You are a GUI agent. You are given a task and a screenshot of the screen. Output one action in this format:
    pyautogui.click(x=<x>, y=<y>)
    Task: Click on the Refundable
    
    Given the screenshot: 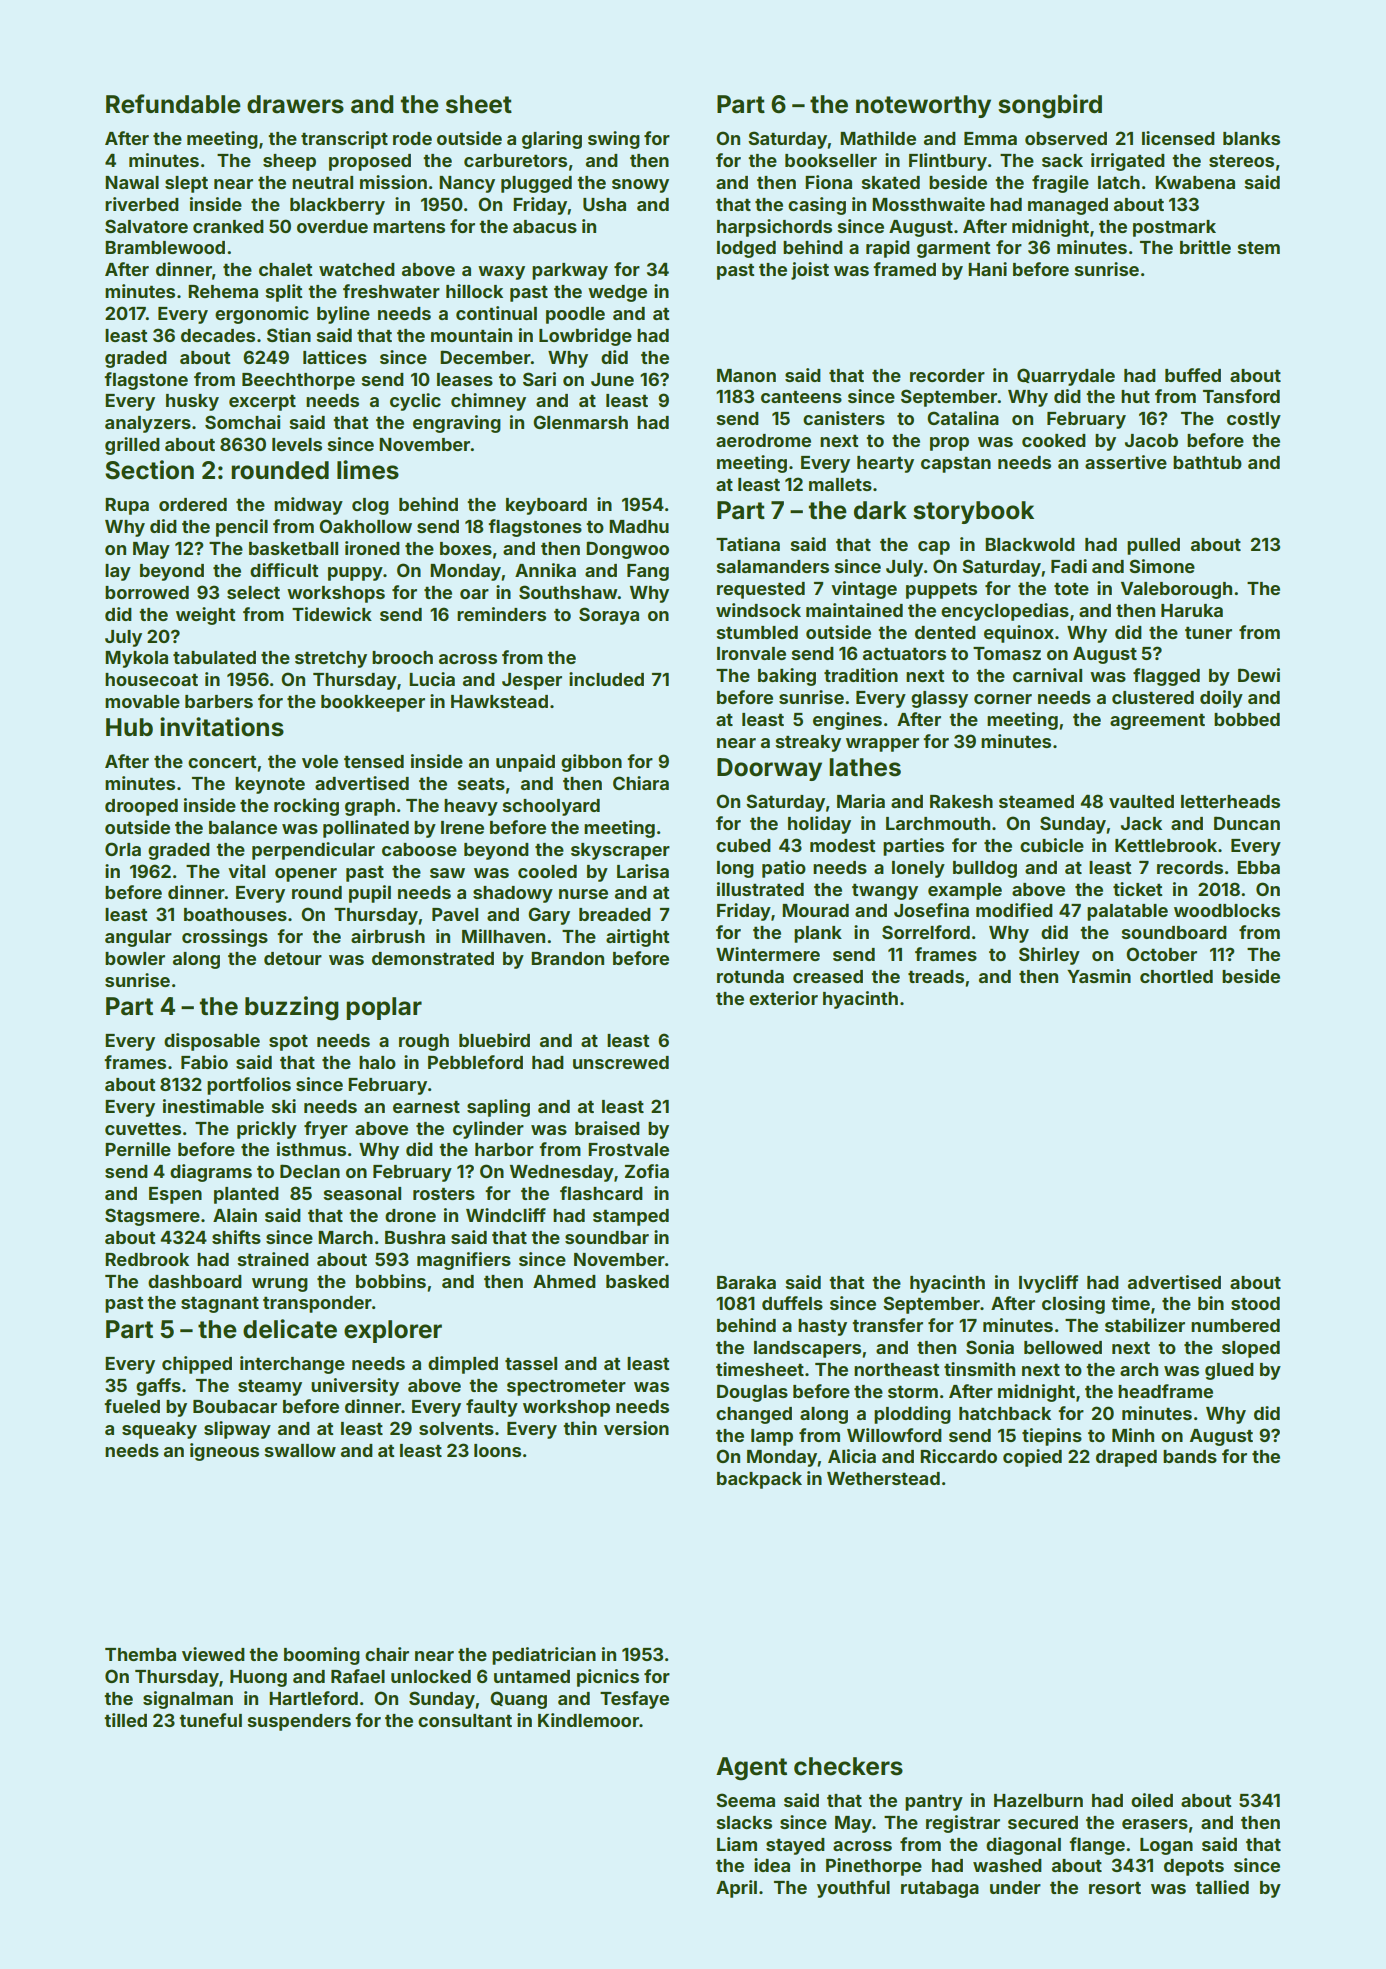 What is the action you would take?
    pyautogui.click(x=173, y=104)
